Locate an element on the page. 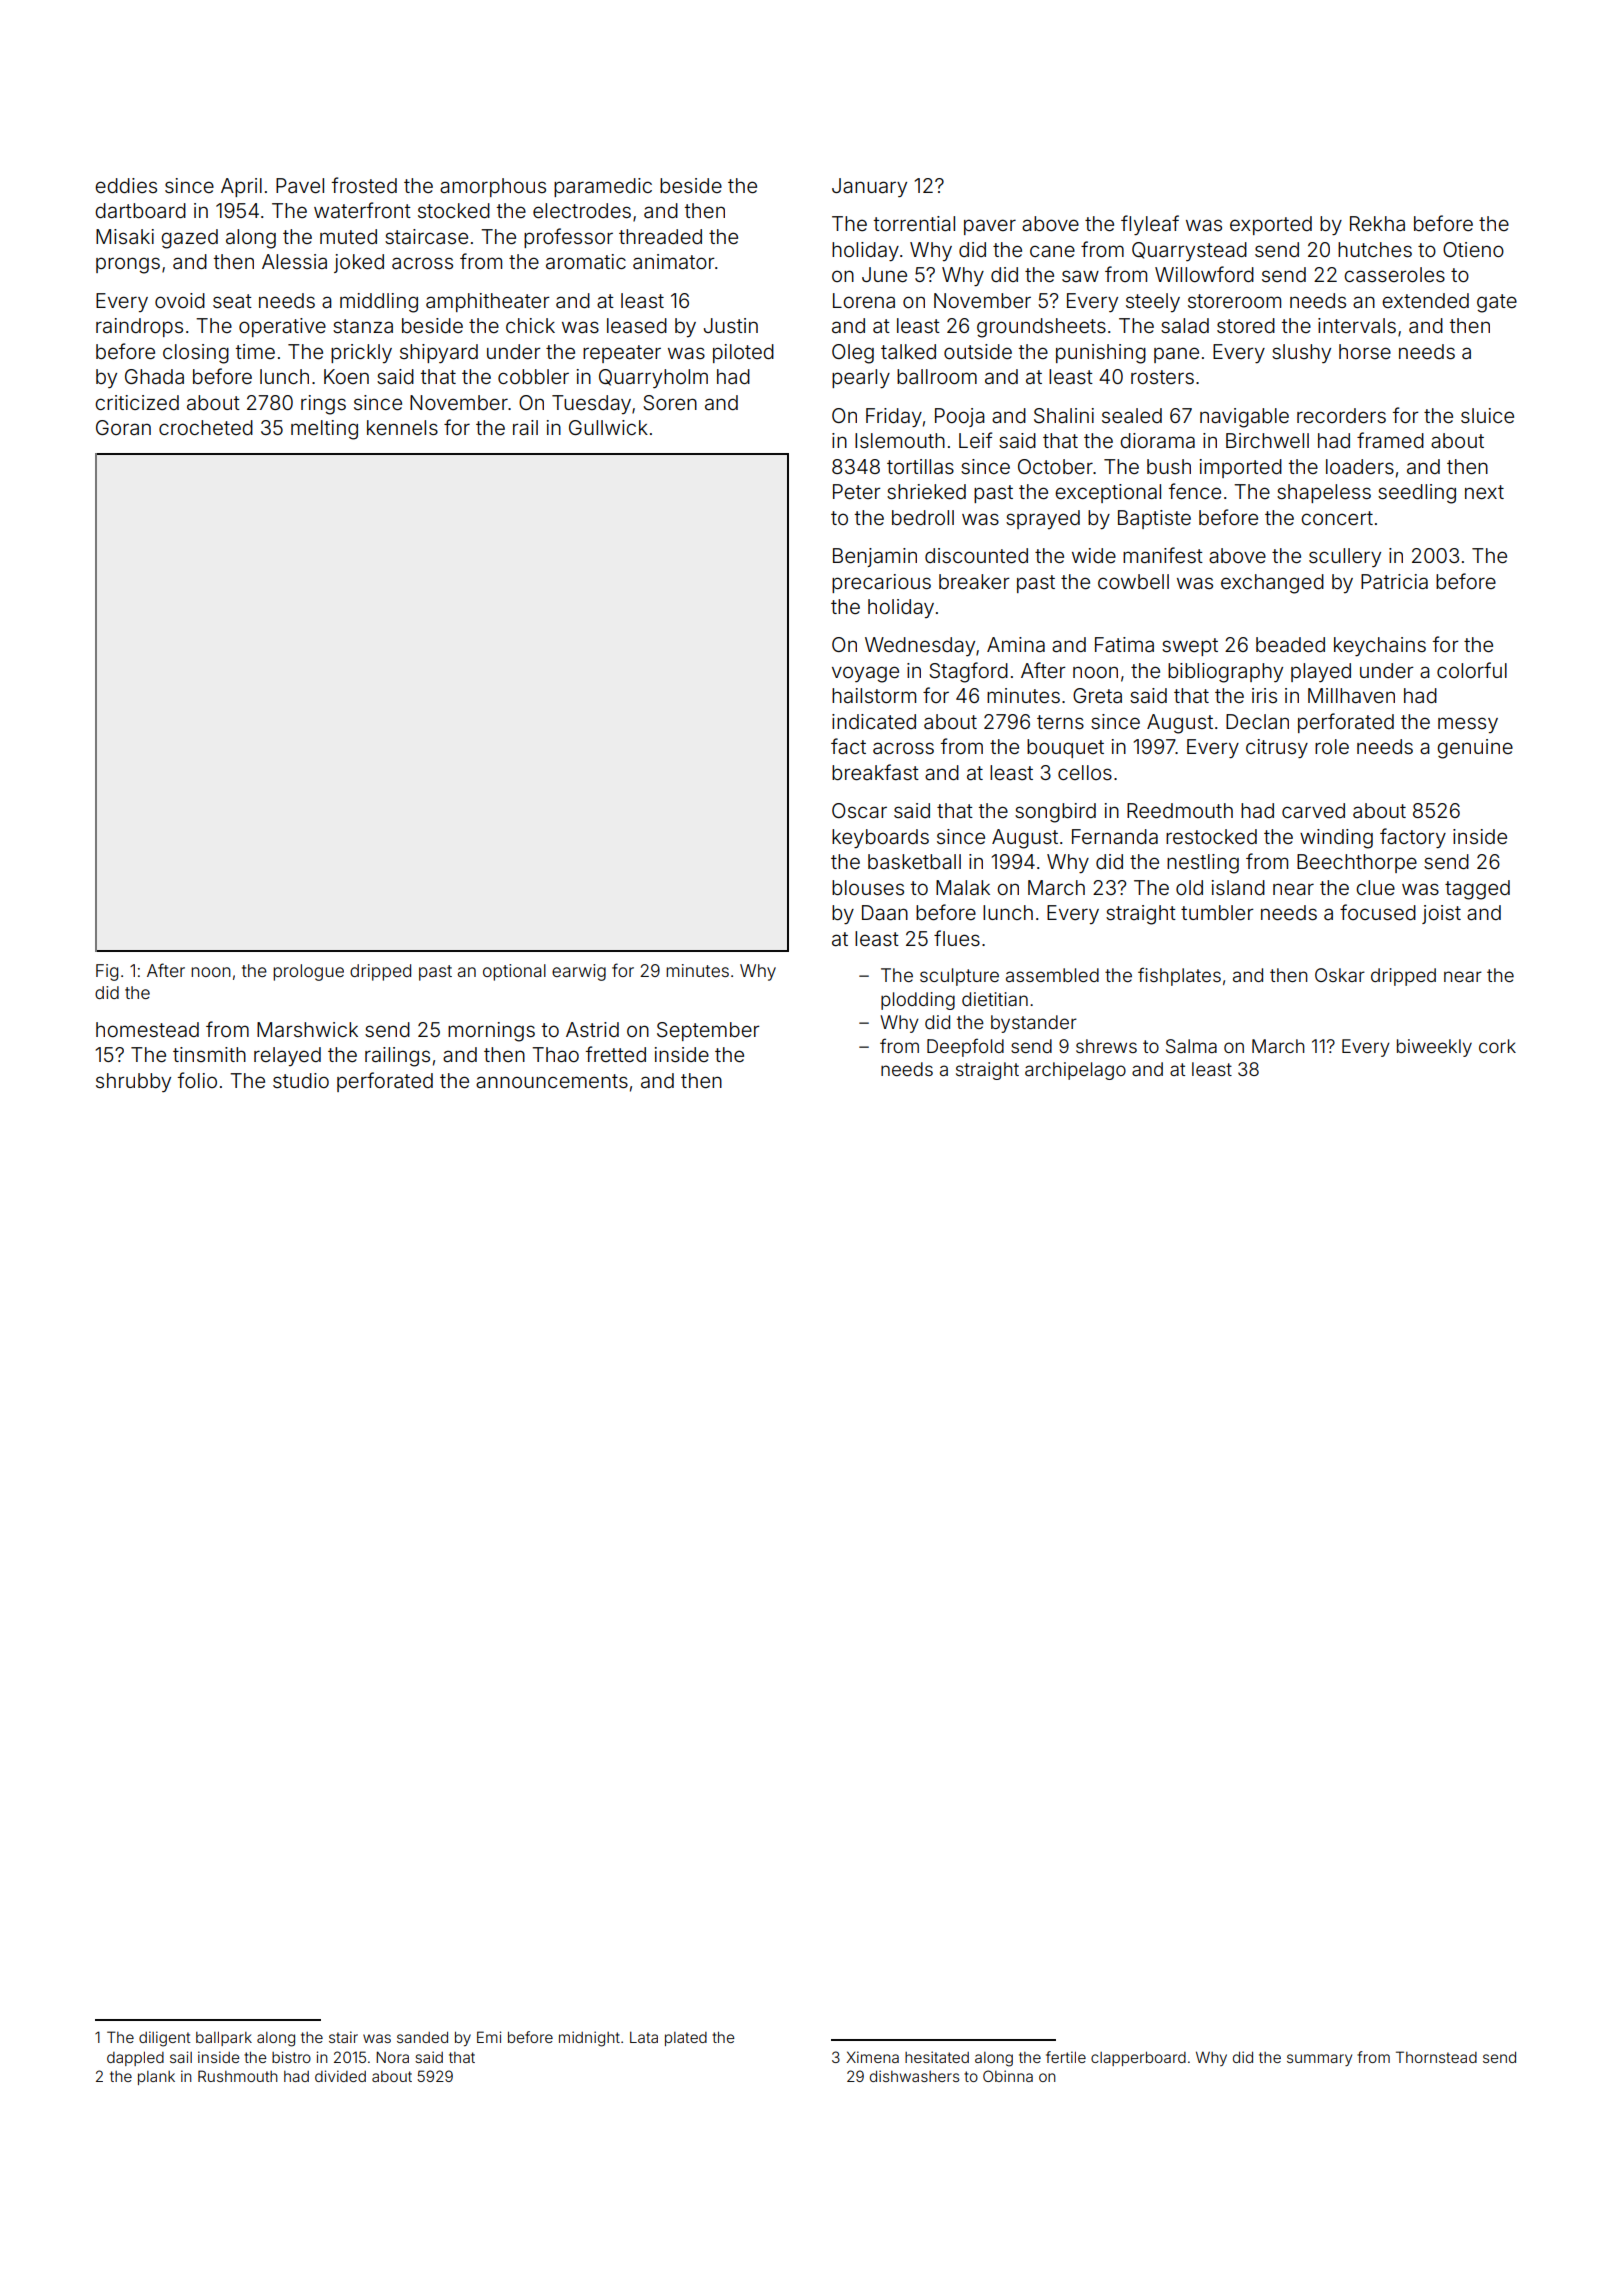 Image resolution: width=1620 pixels, height=2292 pixels. Deepfold is located at coordinates (965, 1047).
